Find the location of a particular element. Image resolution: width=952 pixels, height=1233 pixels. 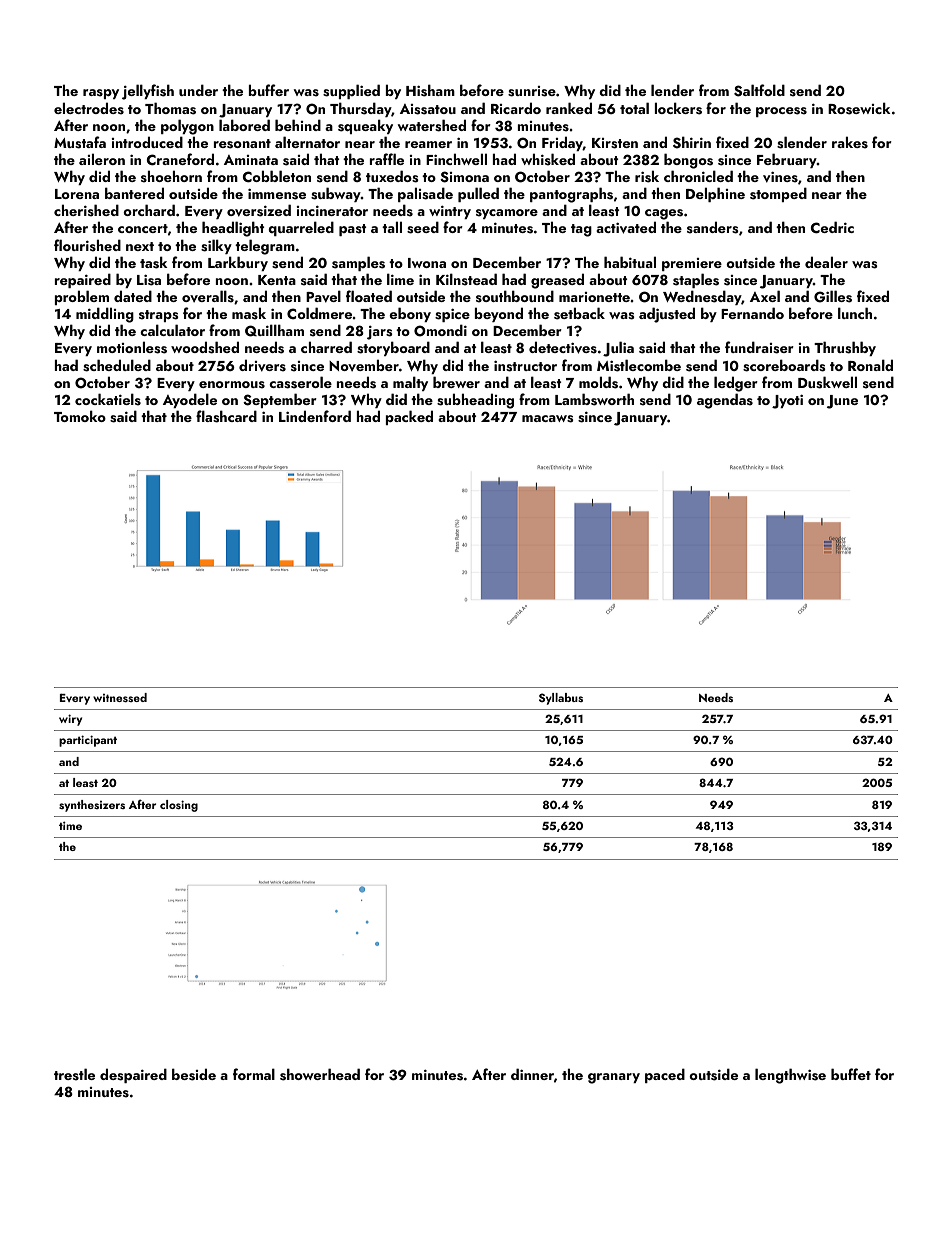

formal is located at coordinates (254, 1074).
